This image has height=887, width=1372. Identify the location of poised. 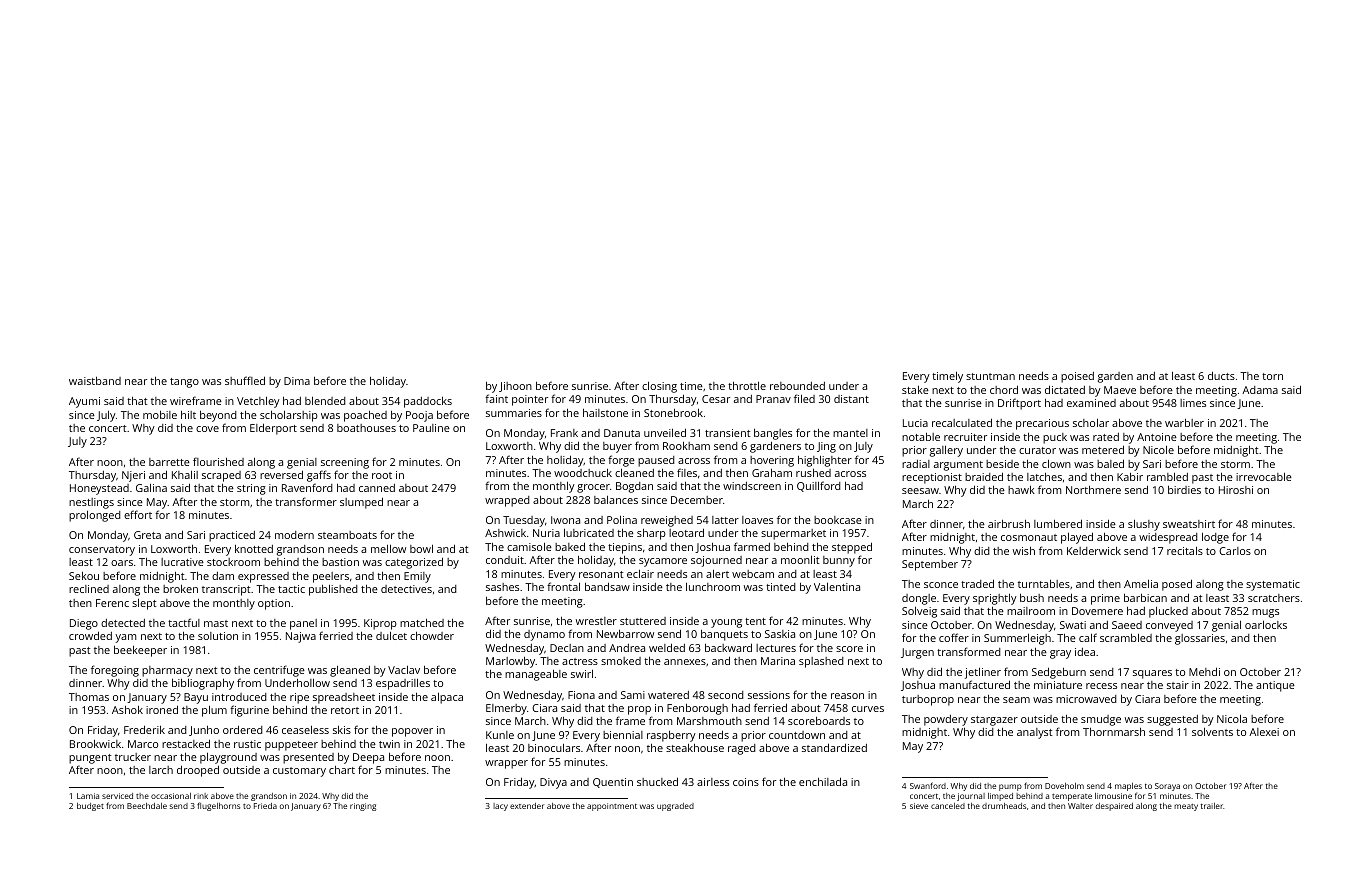
(1077, 377).
